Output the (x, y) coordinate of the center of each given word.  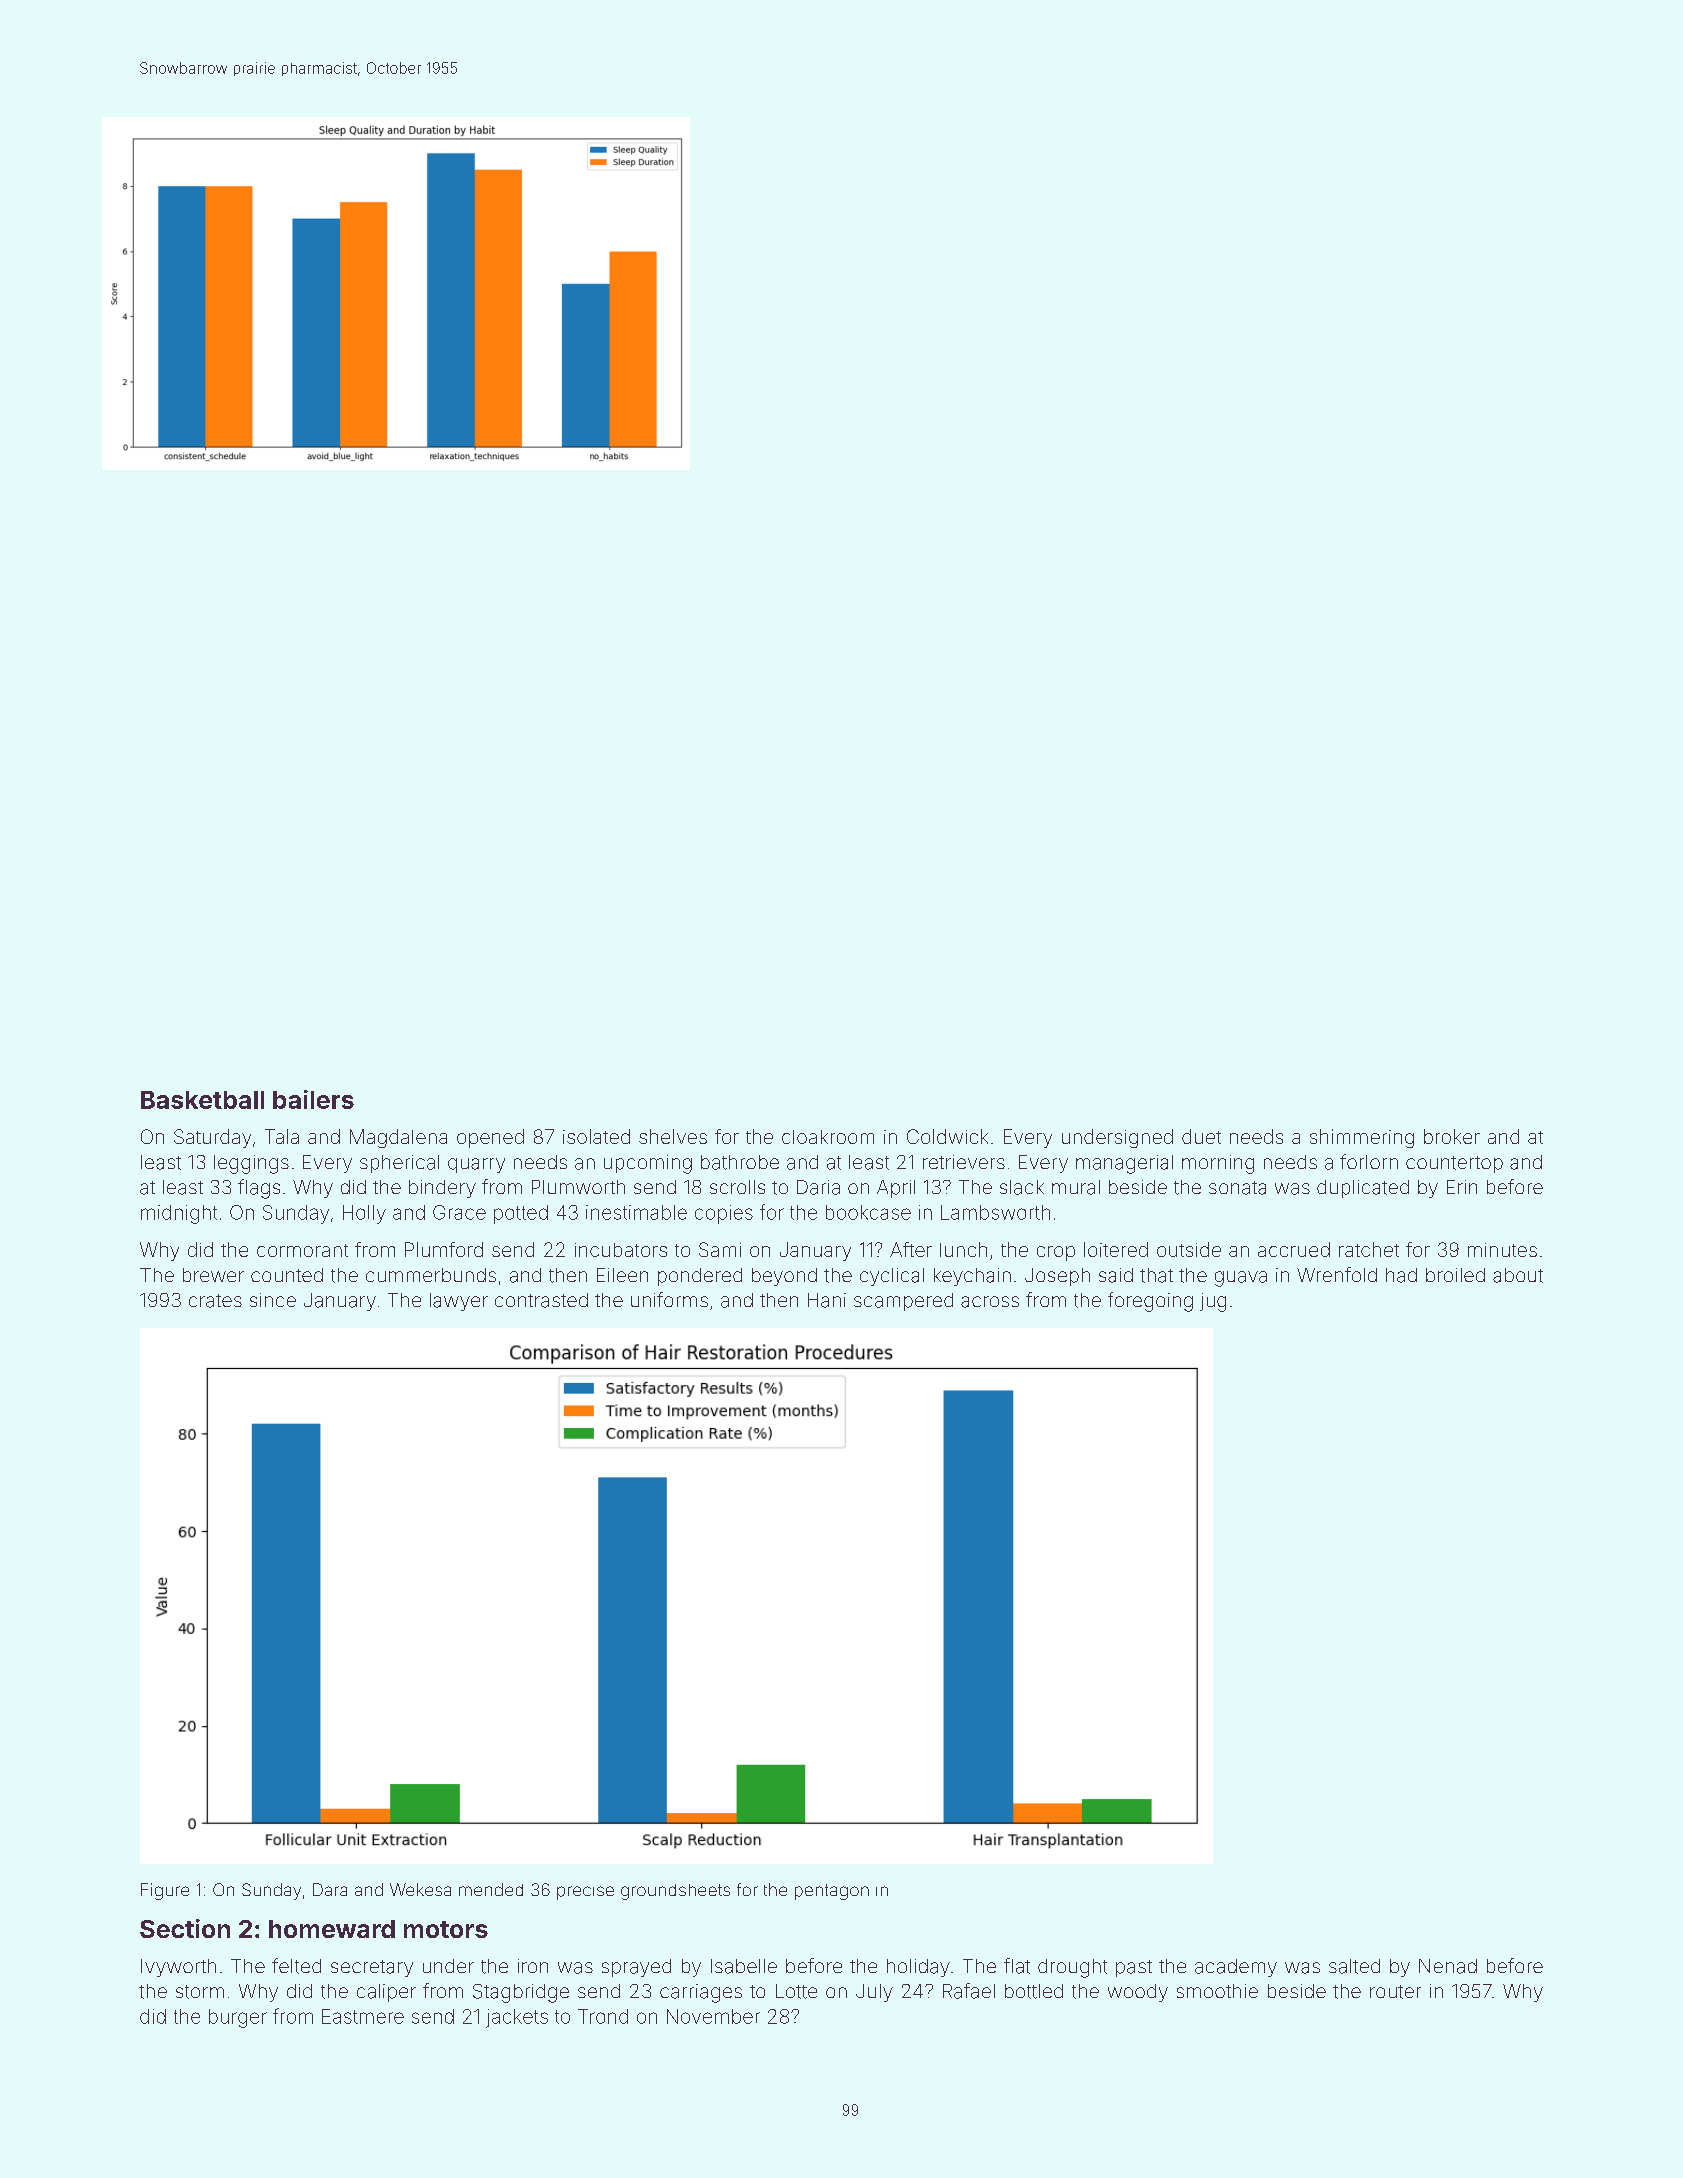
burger (238, 2018)
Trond (603, 2016)
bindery (442, 1189)
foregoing (1150, 1302)
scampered (903, 1302)
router (1395, 1992)
